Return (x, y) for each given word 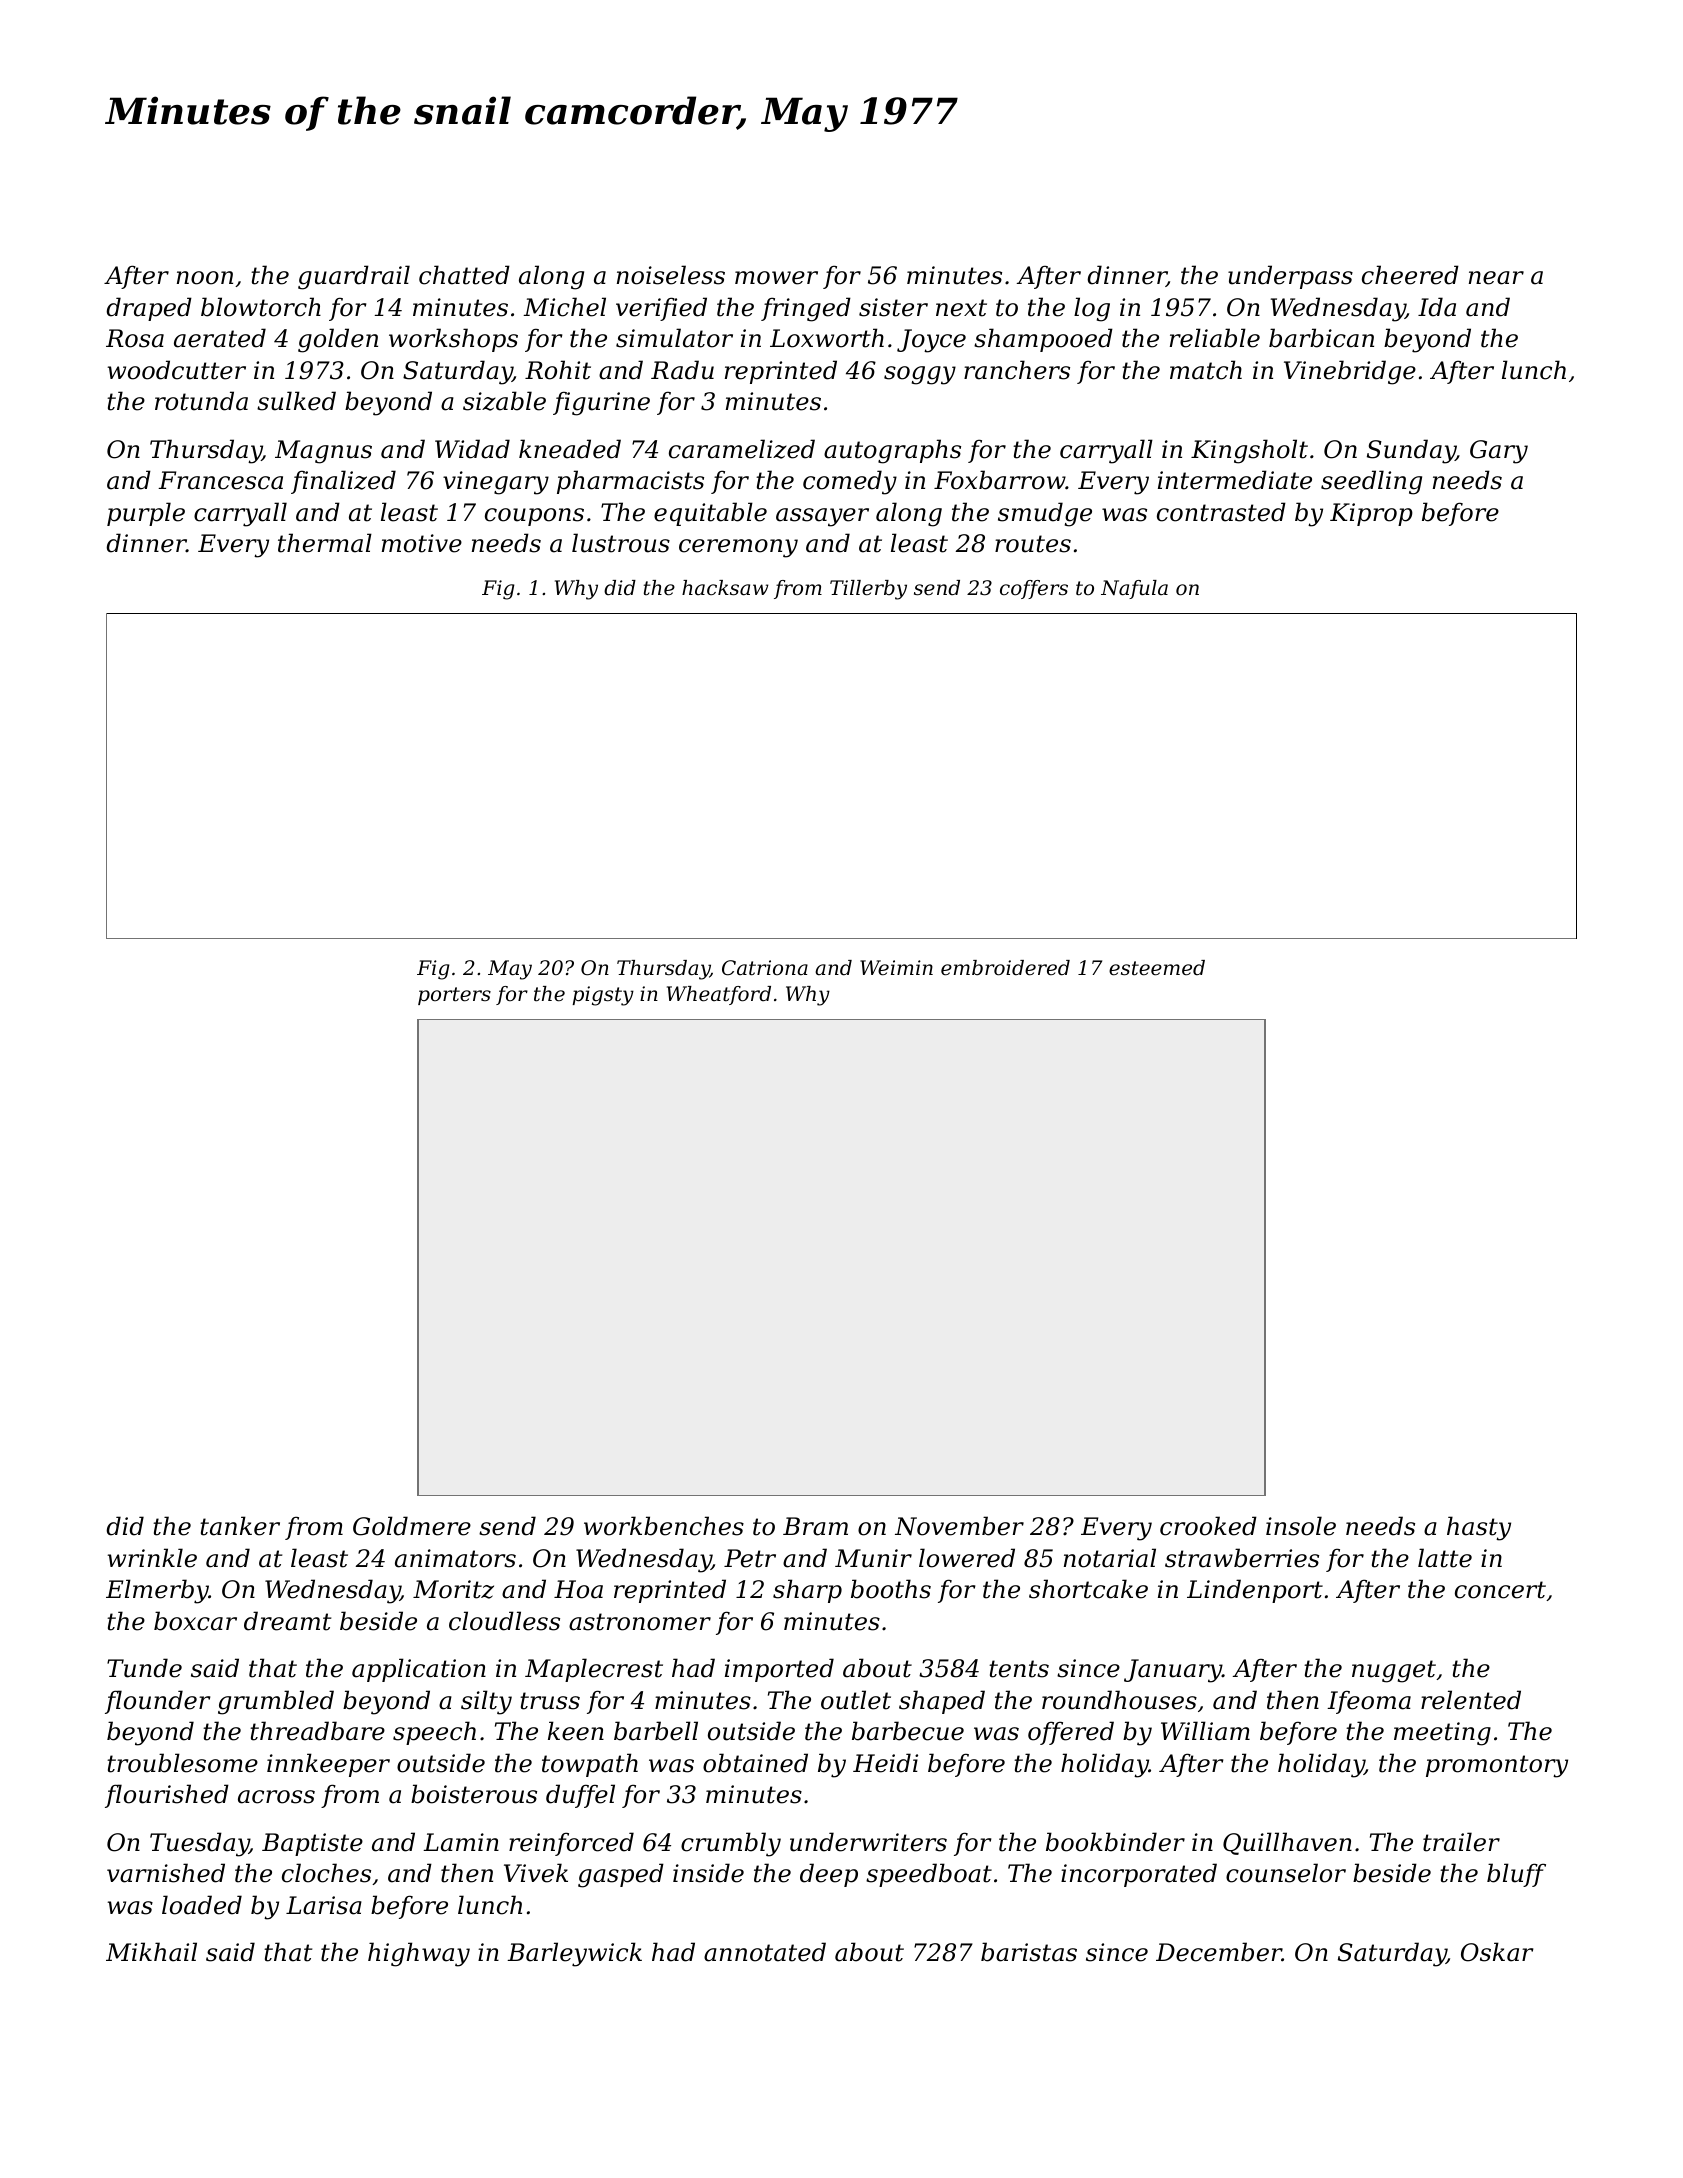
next (961, 308)
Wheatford (719, 995)
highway (419, 1954)
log (1092, 309)
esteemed (1157, 968)
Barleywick (574, 1954)
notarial (1110, 1558)
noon (205, 278)
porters (454, 996)
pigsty (603, 996)
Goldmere (412, 1526)
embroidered (1005, 968)
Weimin (896, 968)
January (1173, 1671)
